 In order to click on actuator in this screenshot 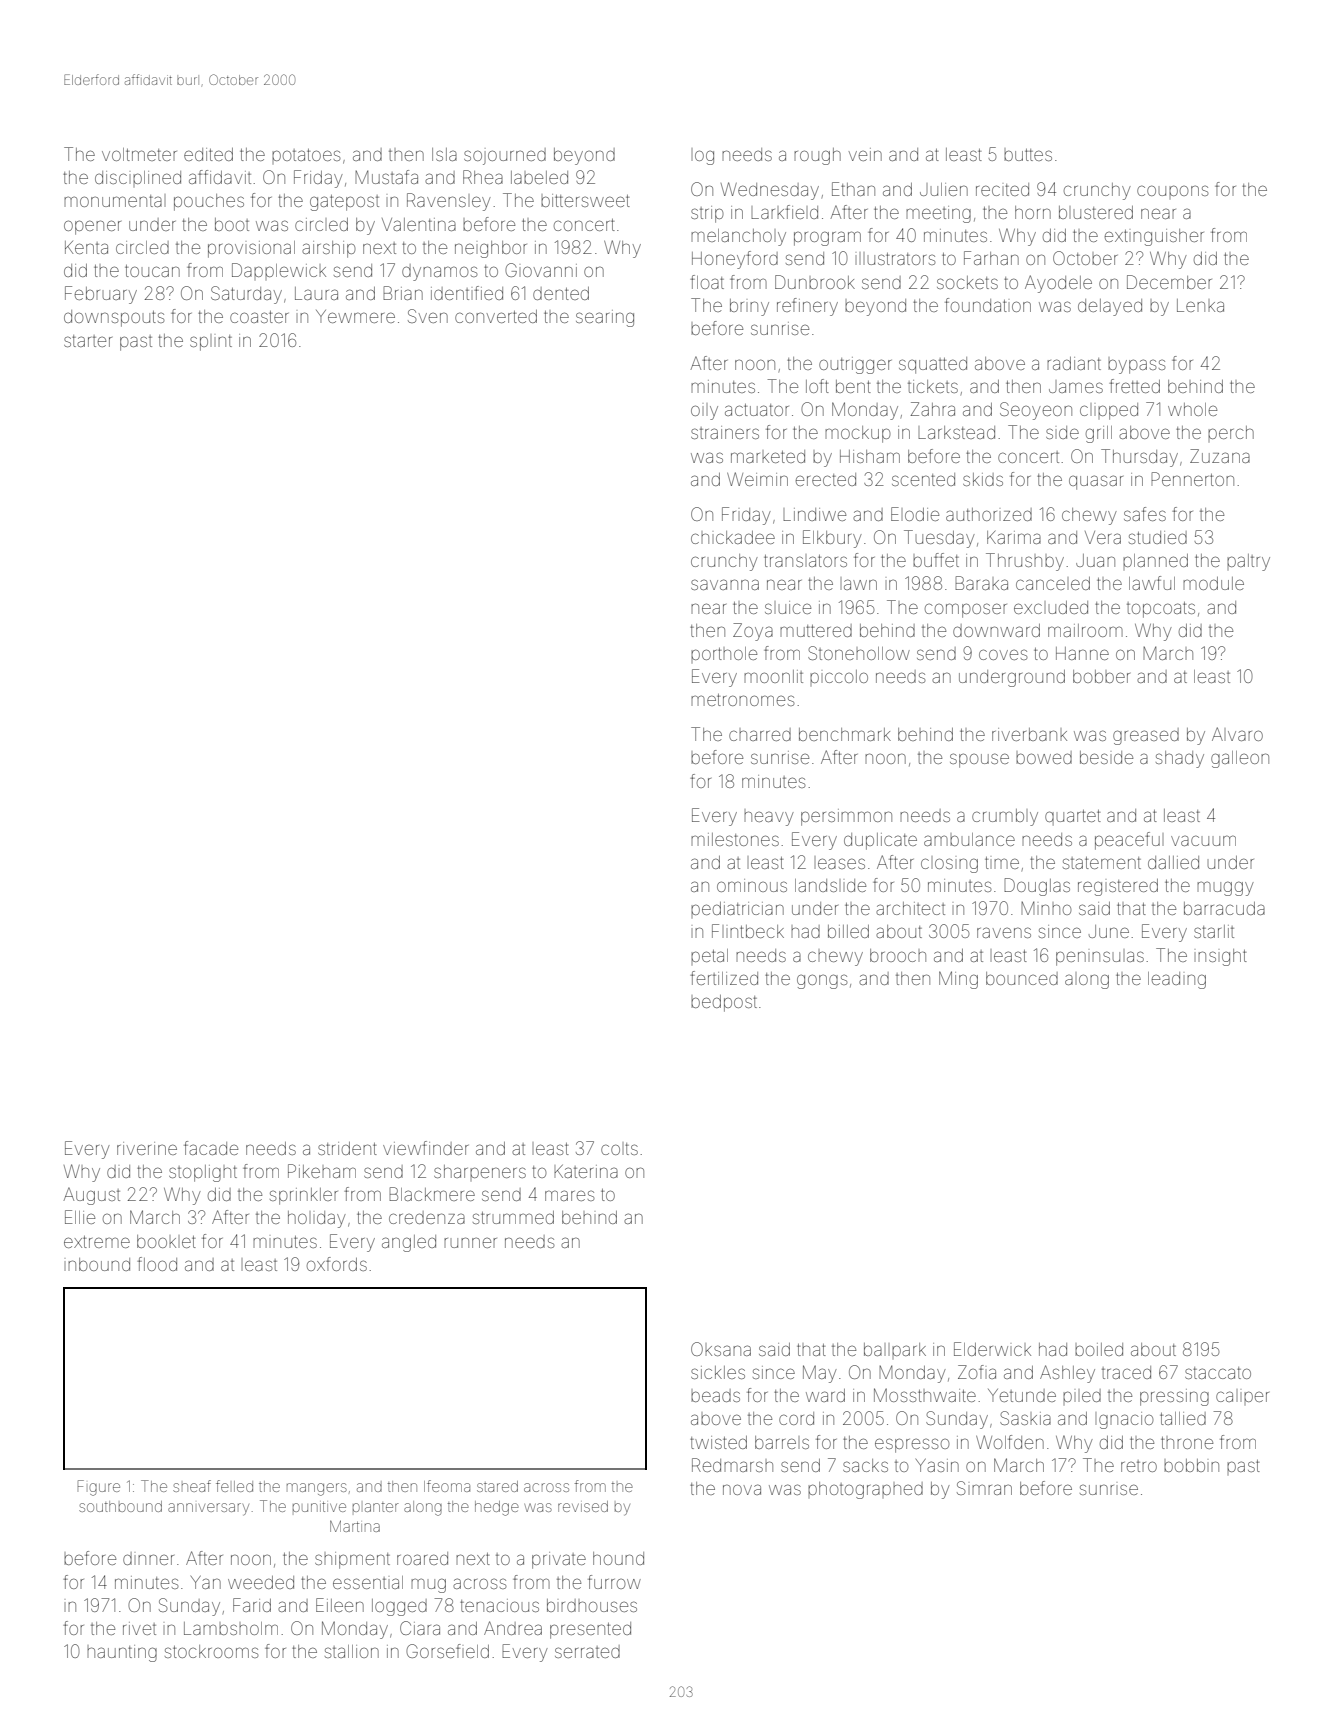, I will do `click(757, 410)`.
